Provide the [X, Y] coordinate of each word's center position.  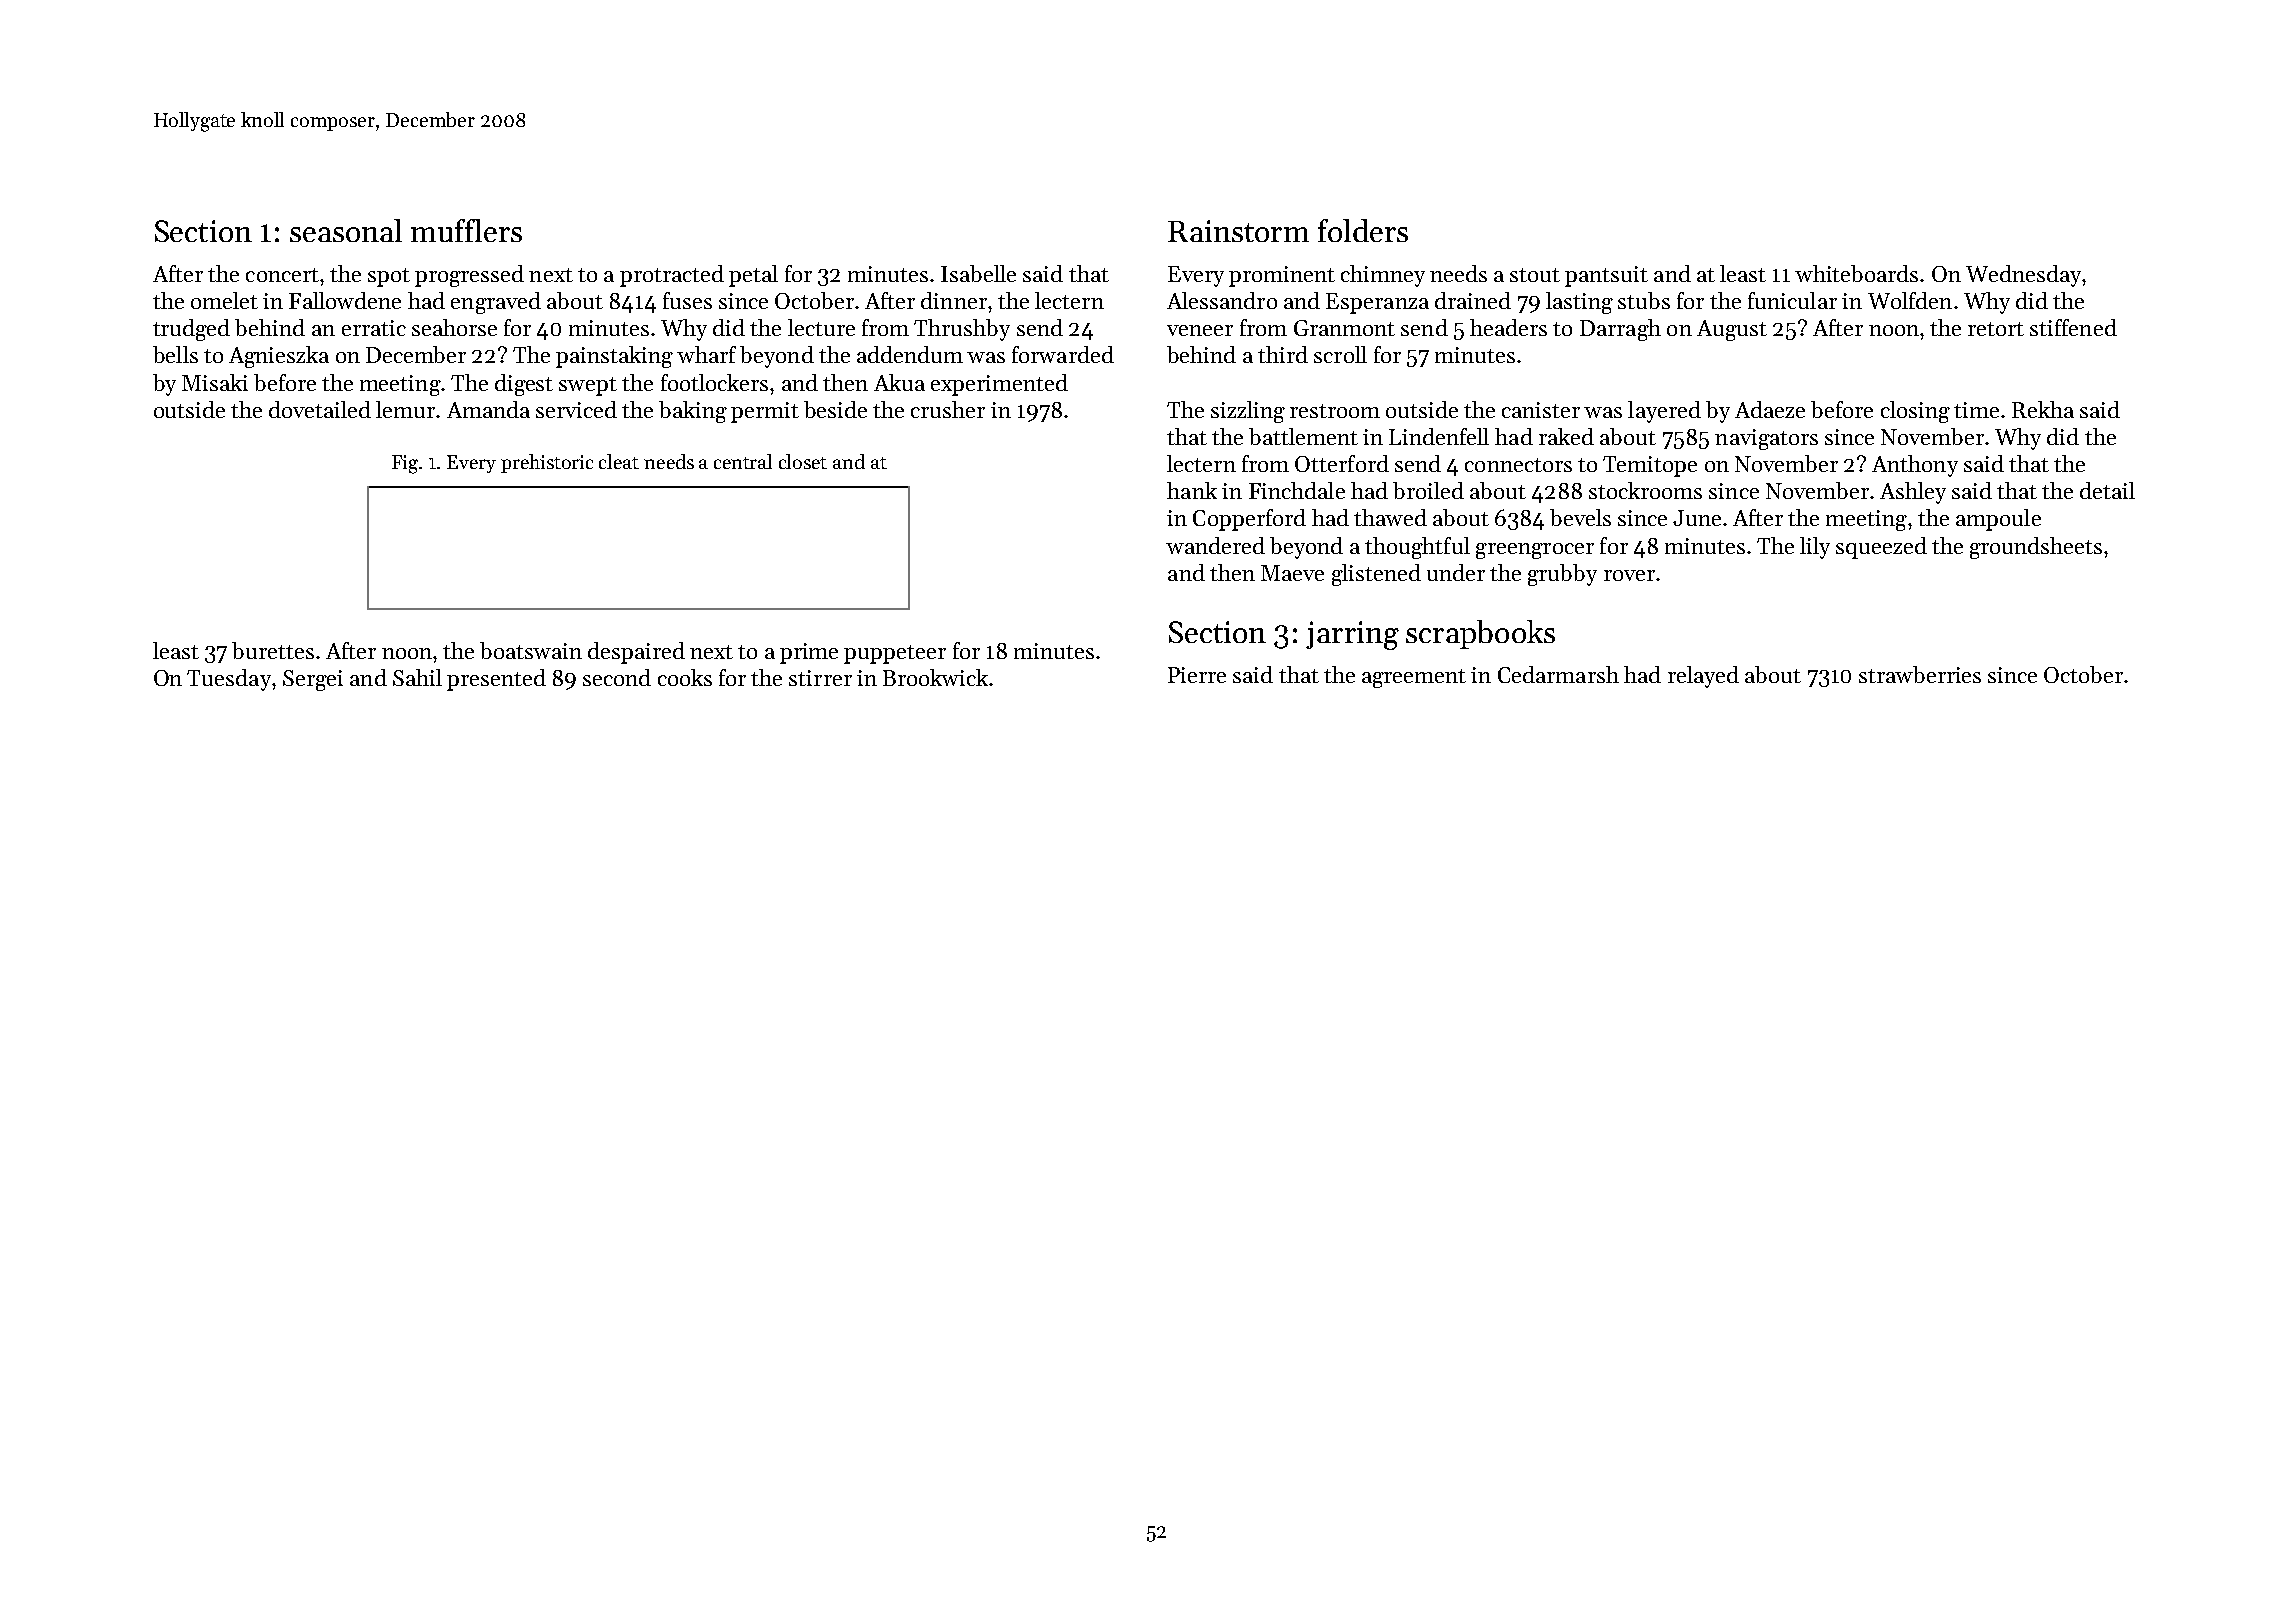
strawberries [1920, 674]
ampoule [1998, 520]
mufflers [466, 230]
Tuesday [229, 680]
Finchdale [1297, 490]
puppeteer [895, 654]
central [743, 461]
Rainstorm [1238, 231]
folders [1363, 230]
